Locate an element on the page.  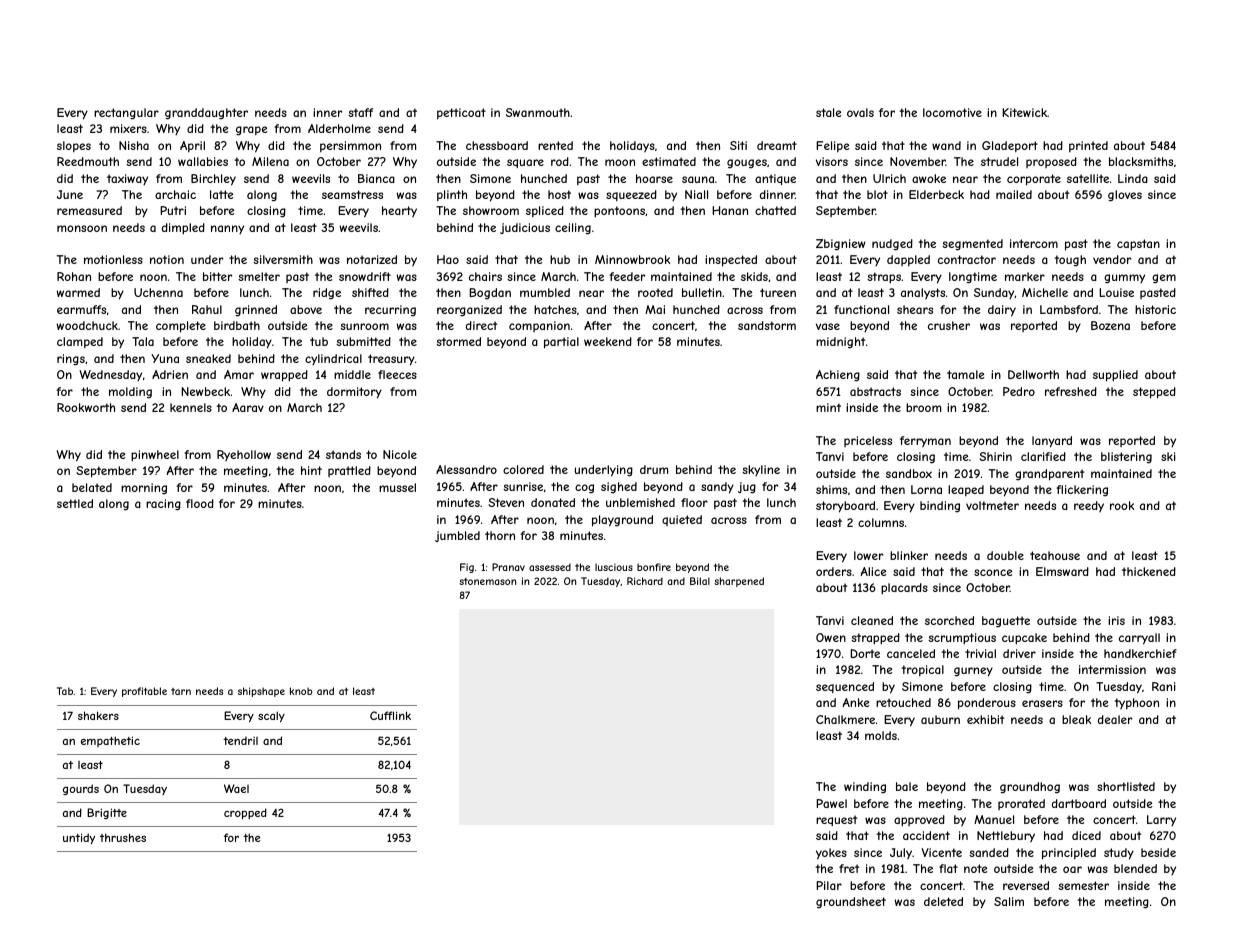
Salim is located at coordinates (1009, 901).
